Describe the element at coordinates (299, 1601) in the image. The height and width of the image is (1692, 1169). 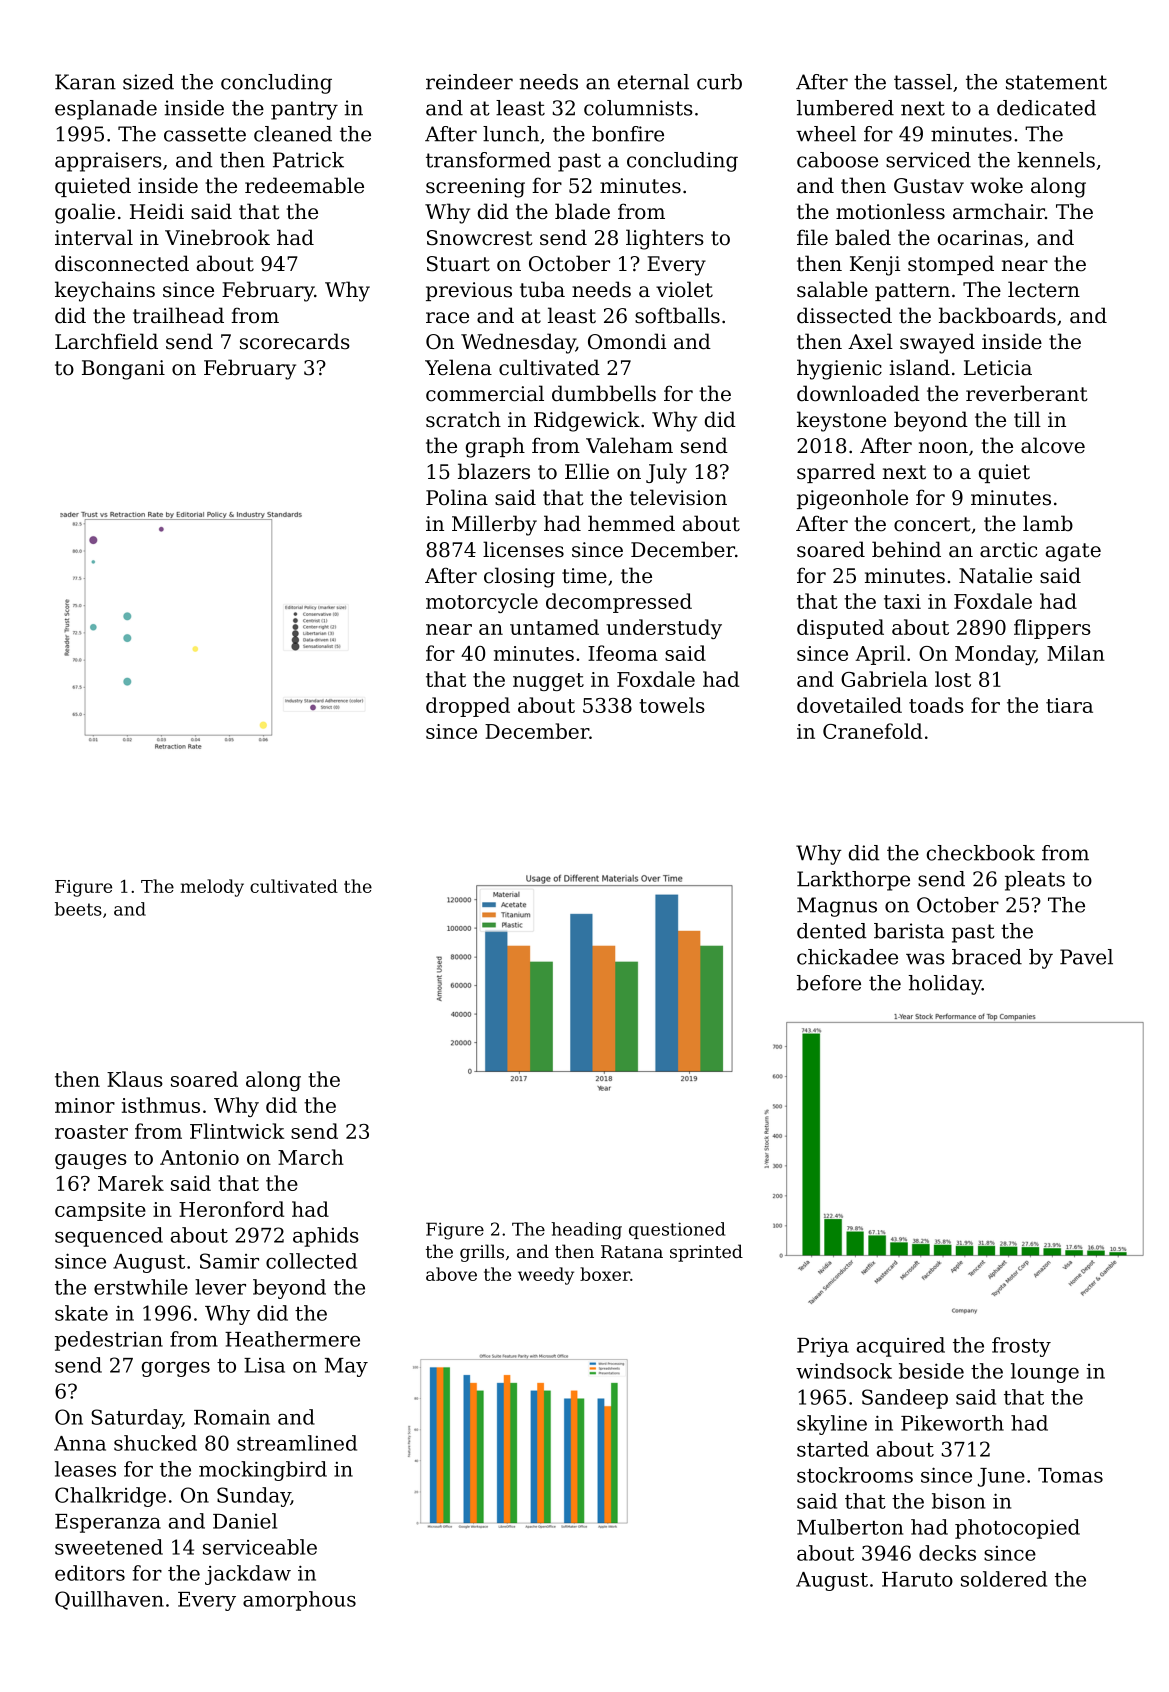
I see `amorphous` at that location.
